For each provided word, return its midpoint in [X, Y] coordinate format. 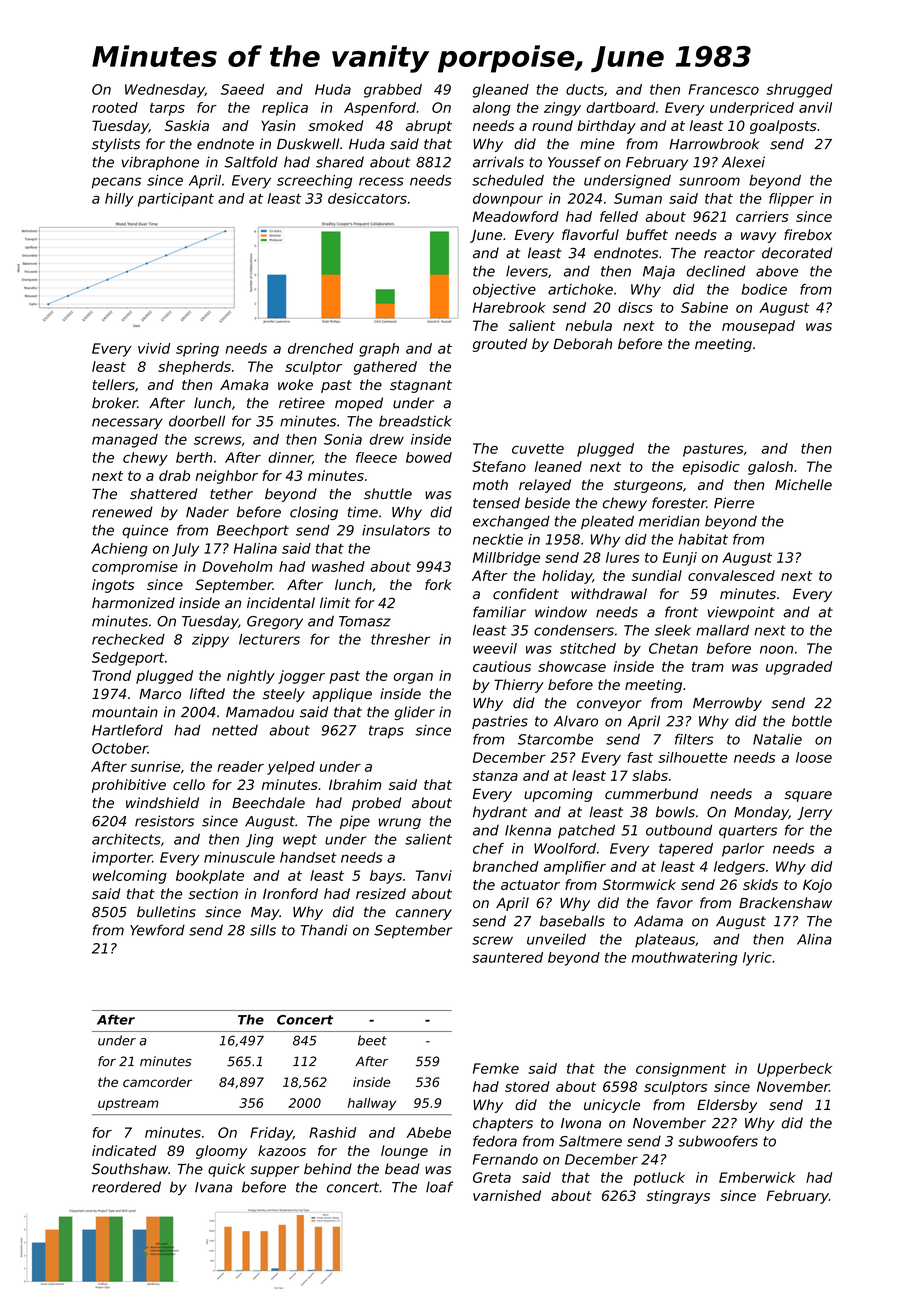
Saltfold [251, 162]
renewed [122, 512]
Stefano [499, 466]
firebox [808, 234]
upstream [128, 1104]
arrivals [498, 162]
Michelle [803, 484]
